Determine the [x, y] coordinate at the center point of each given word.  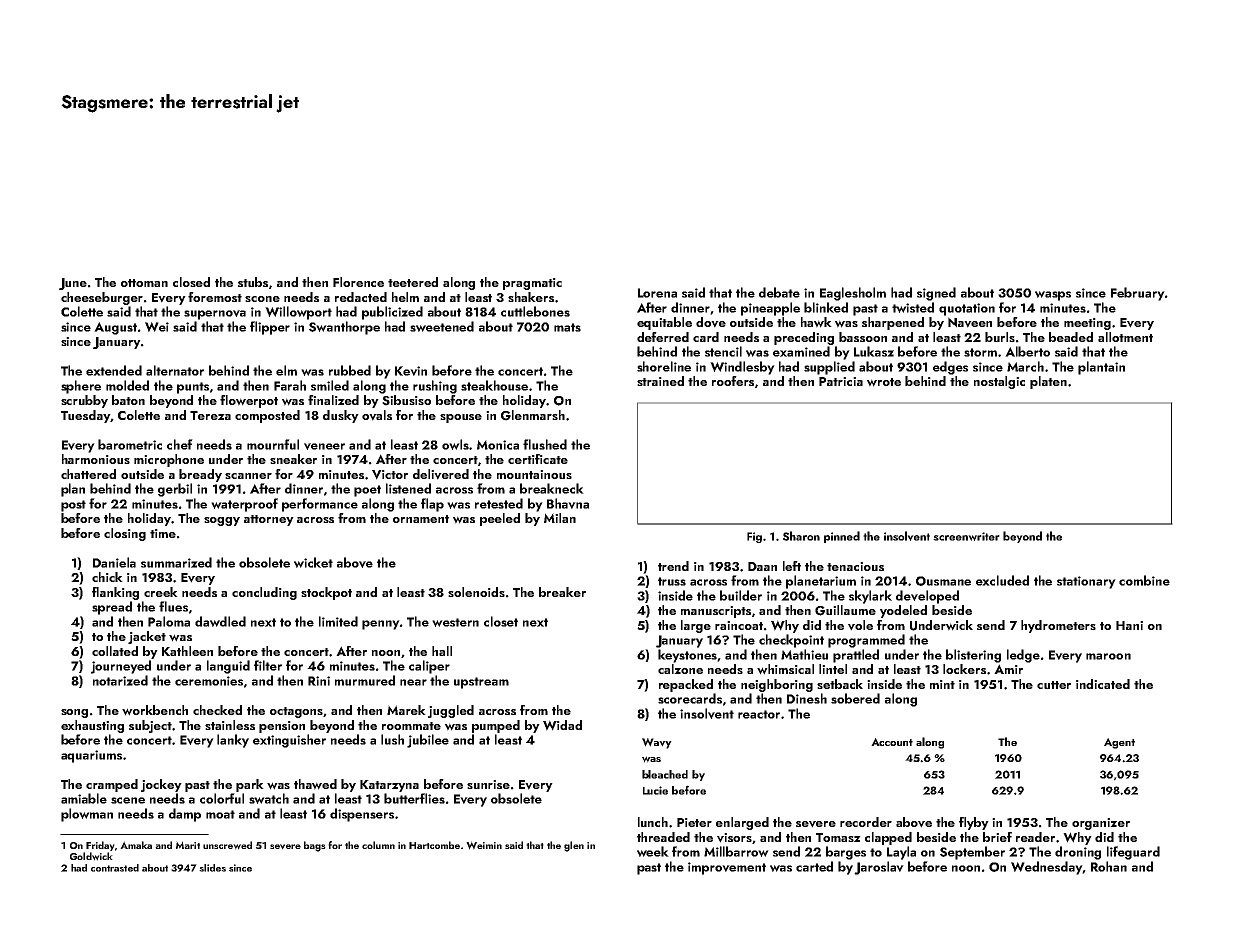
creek [161, 592]
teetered [413, 282]
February [1138, 294]
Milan [560, 518]
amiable [84, 798]
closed [191, 282]
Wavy [657, 743]
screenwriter [966, 536]
